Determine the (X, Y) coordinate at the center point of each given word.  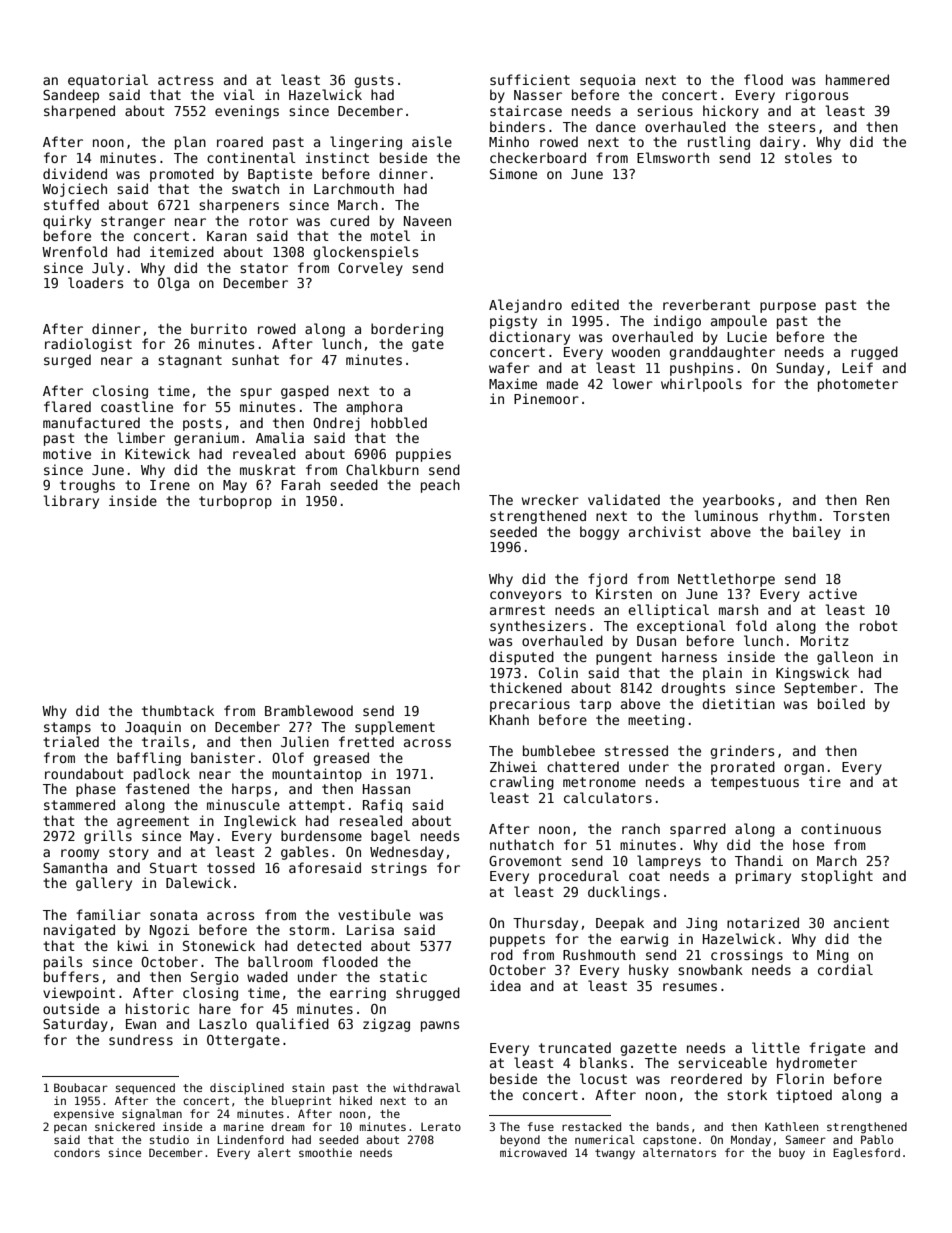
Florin (800, 1078)
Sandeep (71, 96)
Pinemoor (546, 398)
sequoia (607, 81)
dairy (780, 143)
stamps (67, 728)
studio (169, 1139)
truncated (575, 1047)
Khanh (509, 719)
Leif (857, 367)
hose (808, 844)
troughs (87, 486)
